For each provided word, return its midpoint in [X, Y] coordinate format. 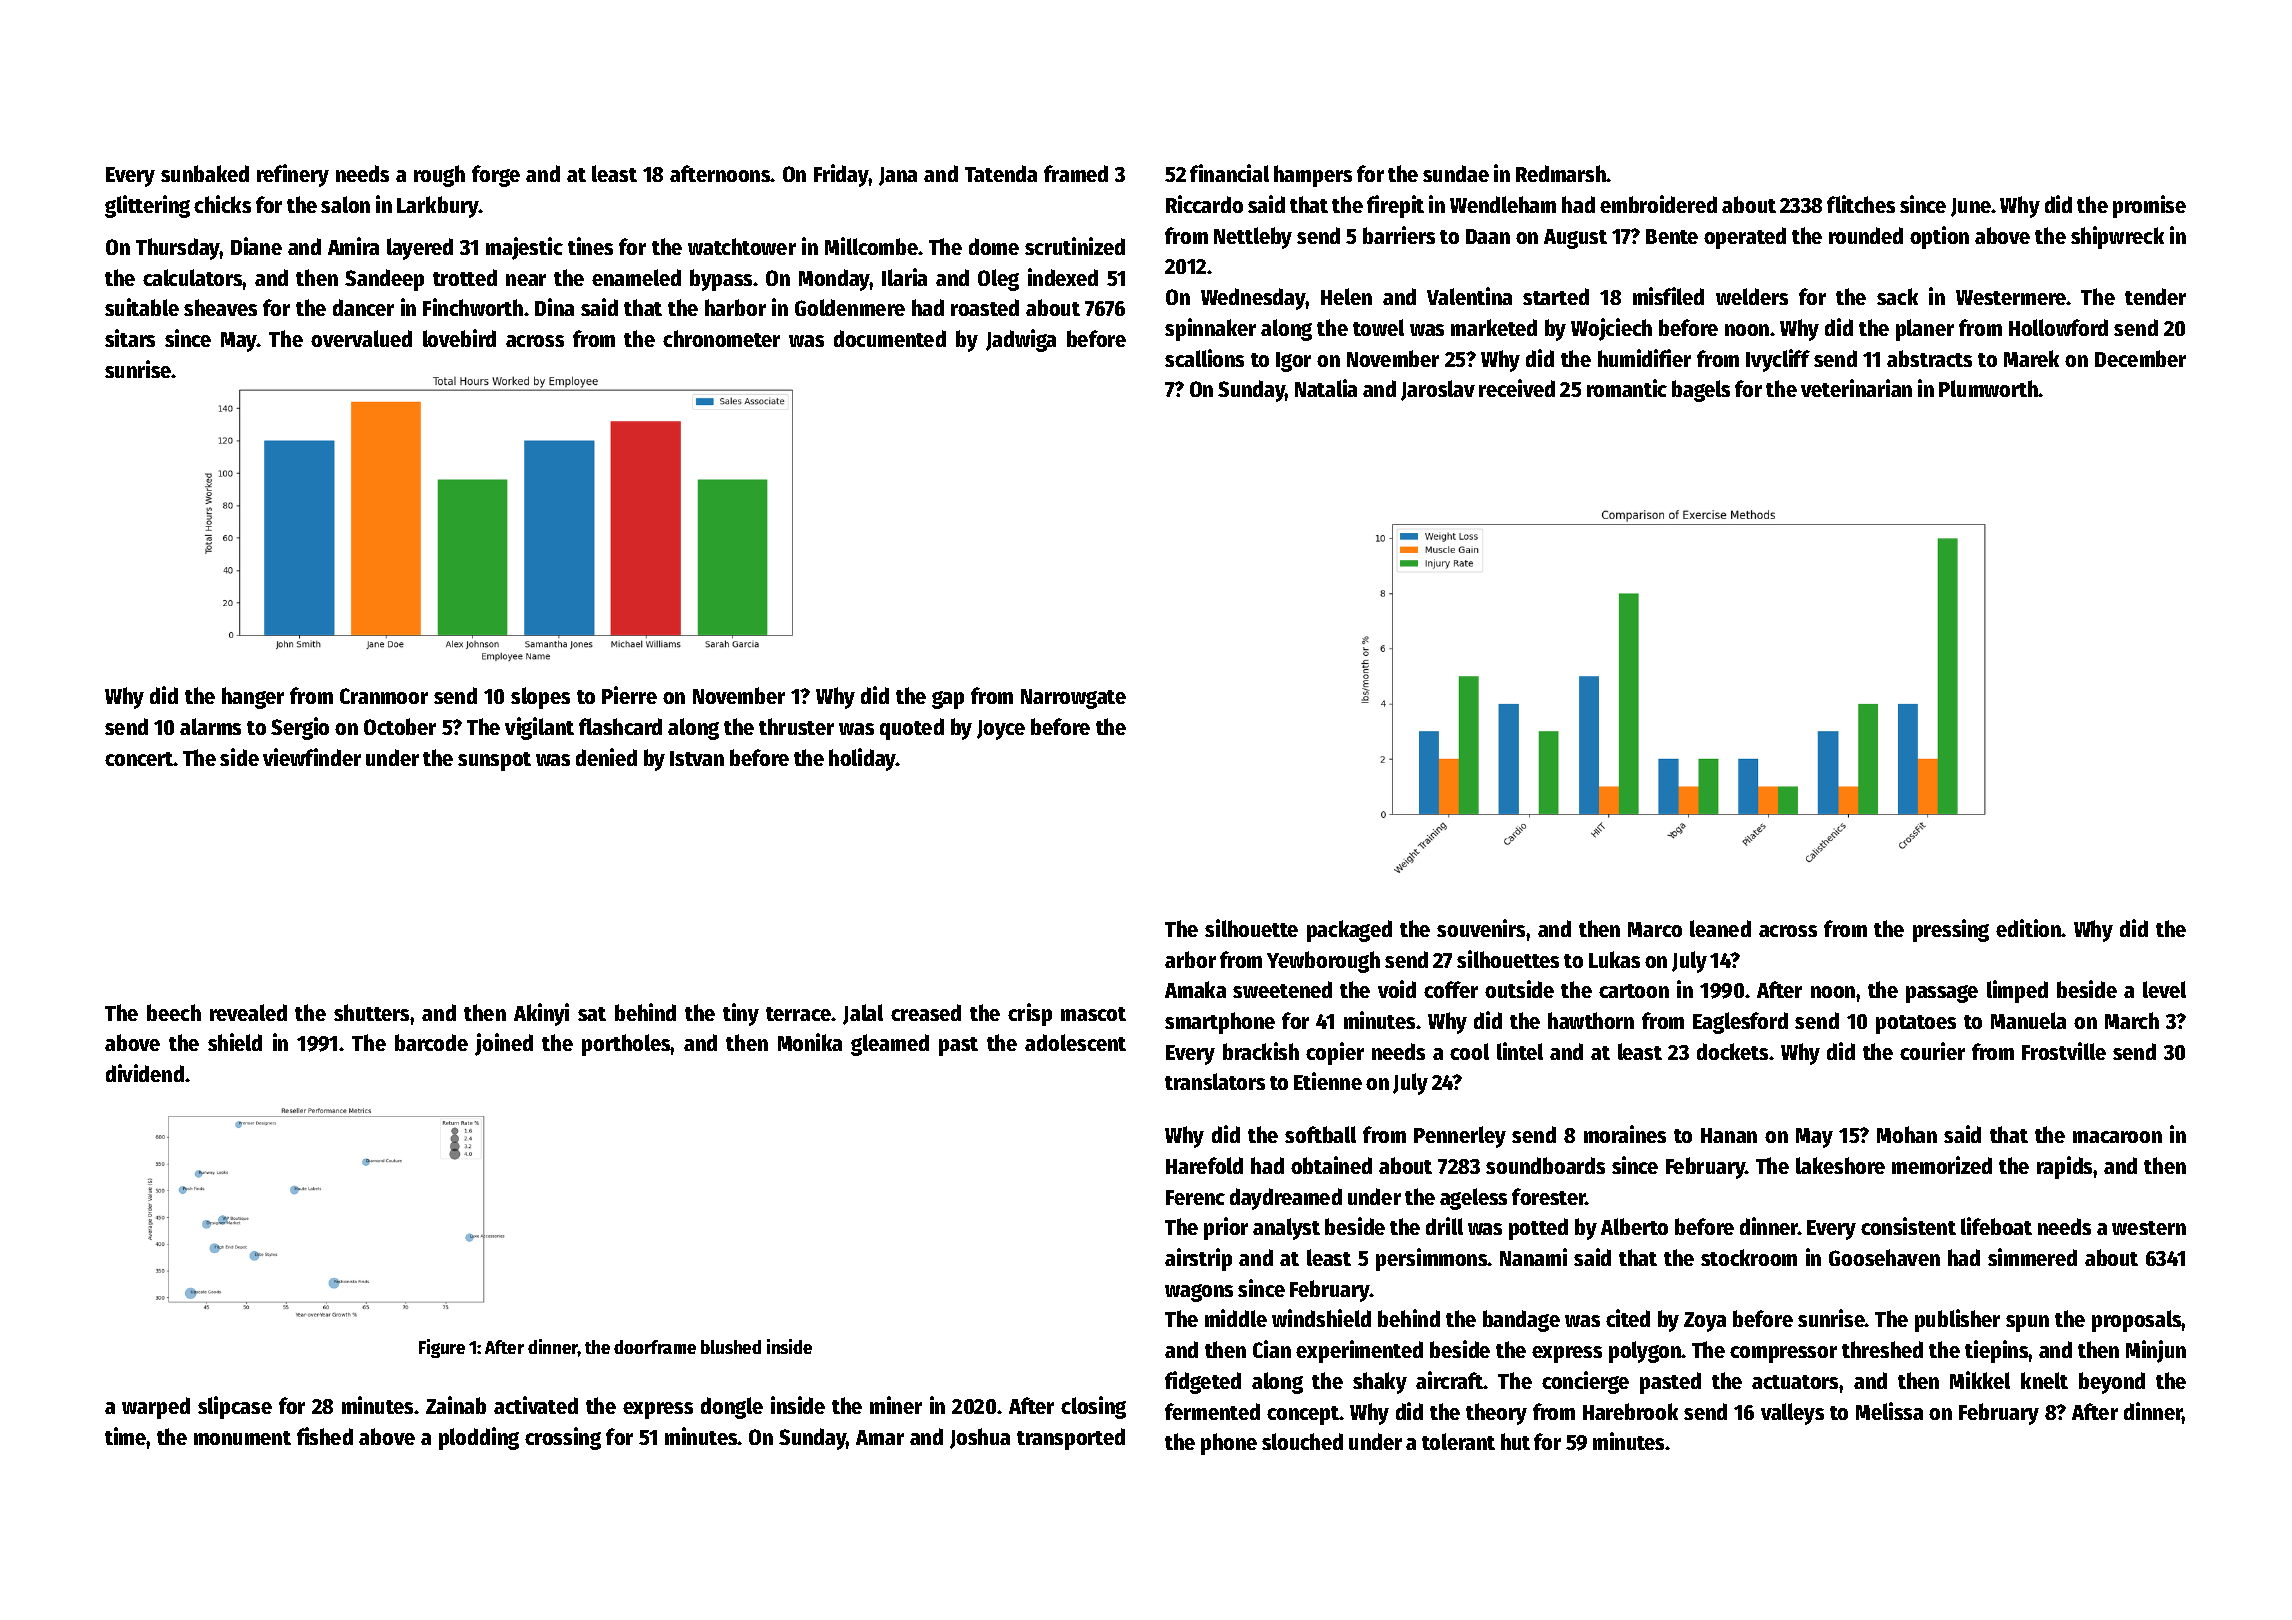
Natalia [1326, 388]
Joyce [1001, 730]
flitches [1861, 204]
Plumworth [1989, 388]
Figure [442, 1348]
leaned [1720, 928]
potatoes [1916, 1024]
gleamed [890, 1045]
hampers [1313, 176]
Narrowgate [1073, 699]
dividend [145, 1073]
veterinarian [1856, 388]
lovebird [459, 338]
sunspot [494, 761]
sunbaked [205, 173]
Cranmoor [384, 696]
